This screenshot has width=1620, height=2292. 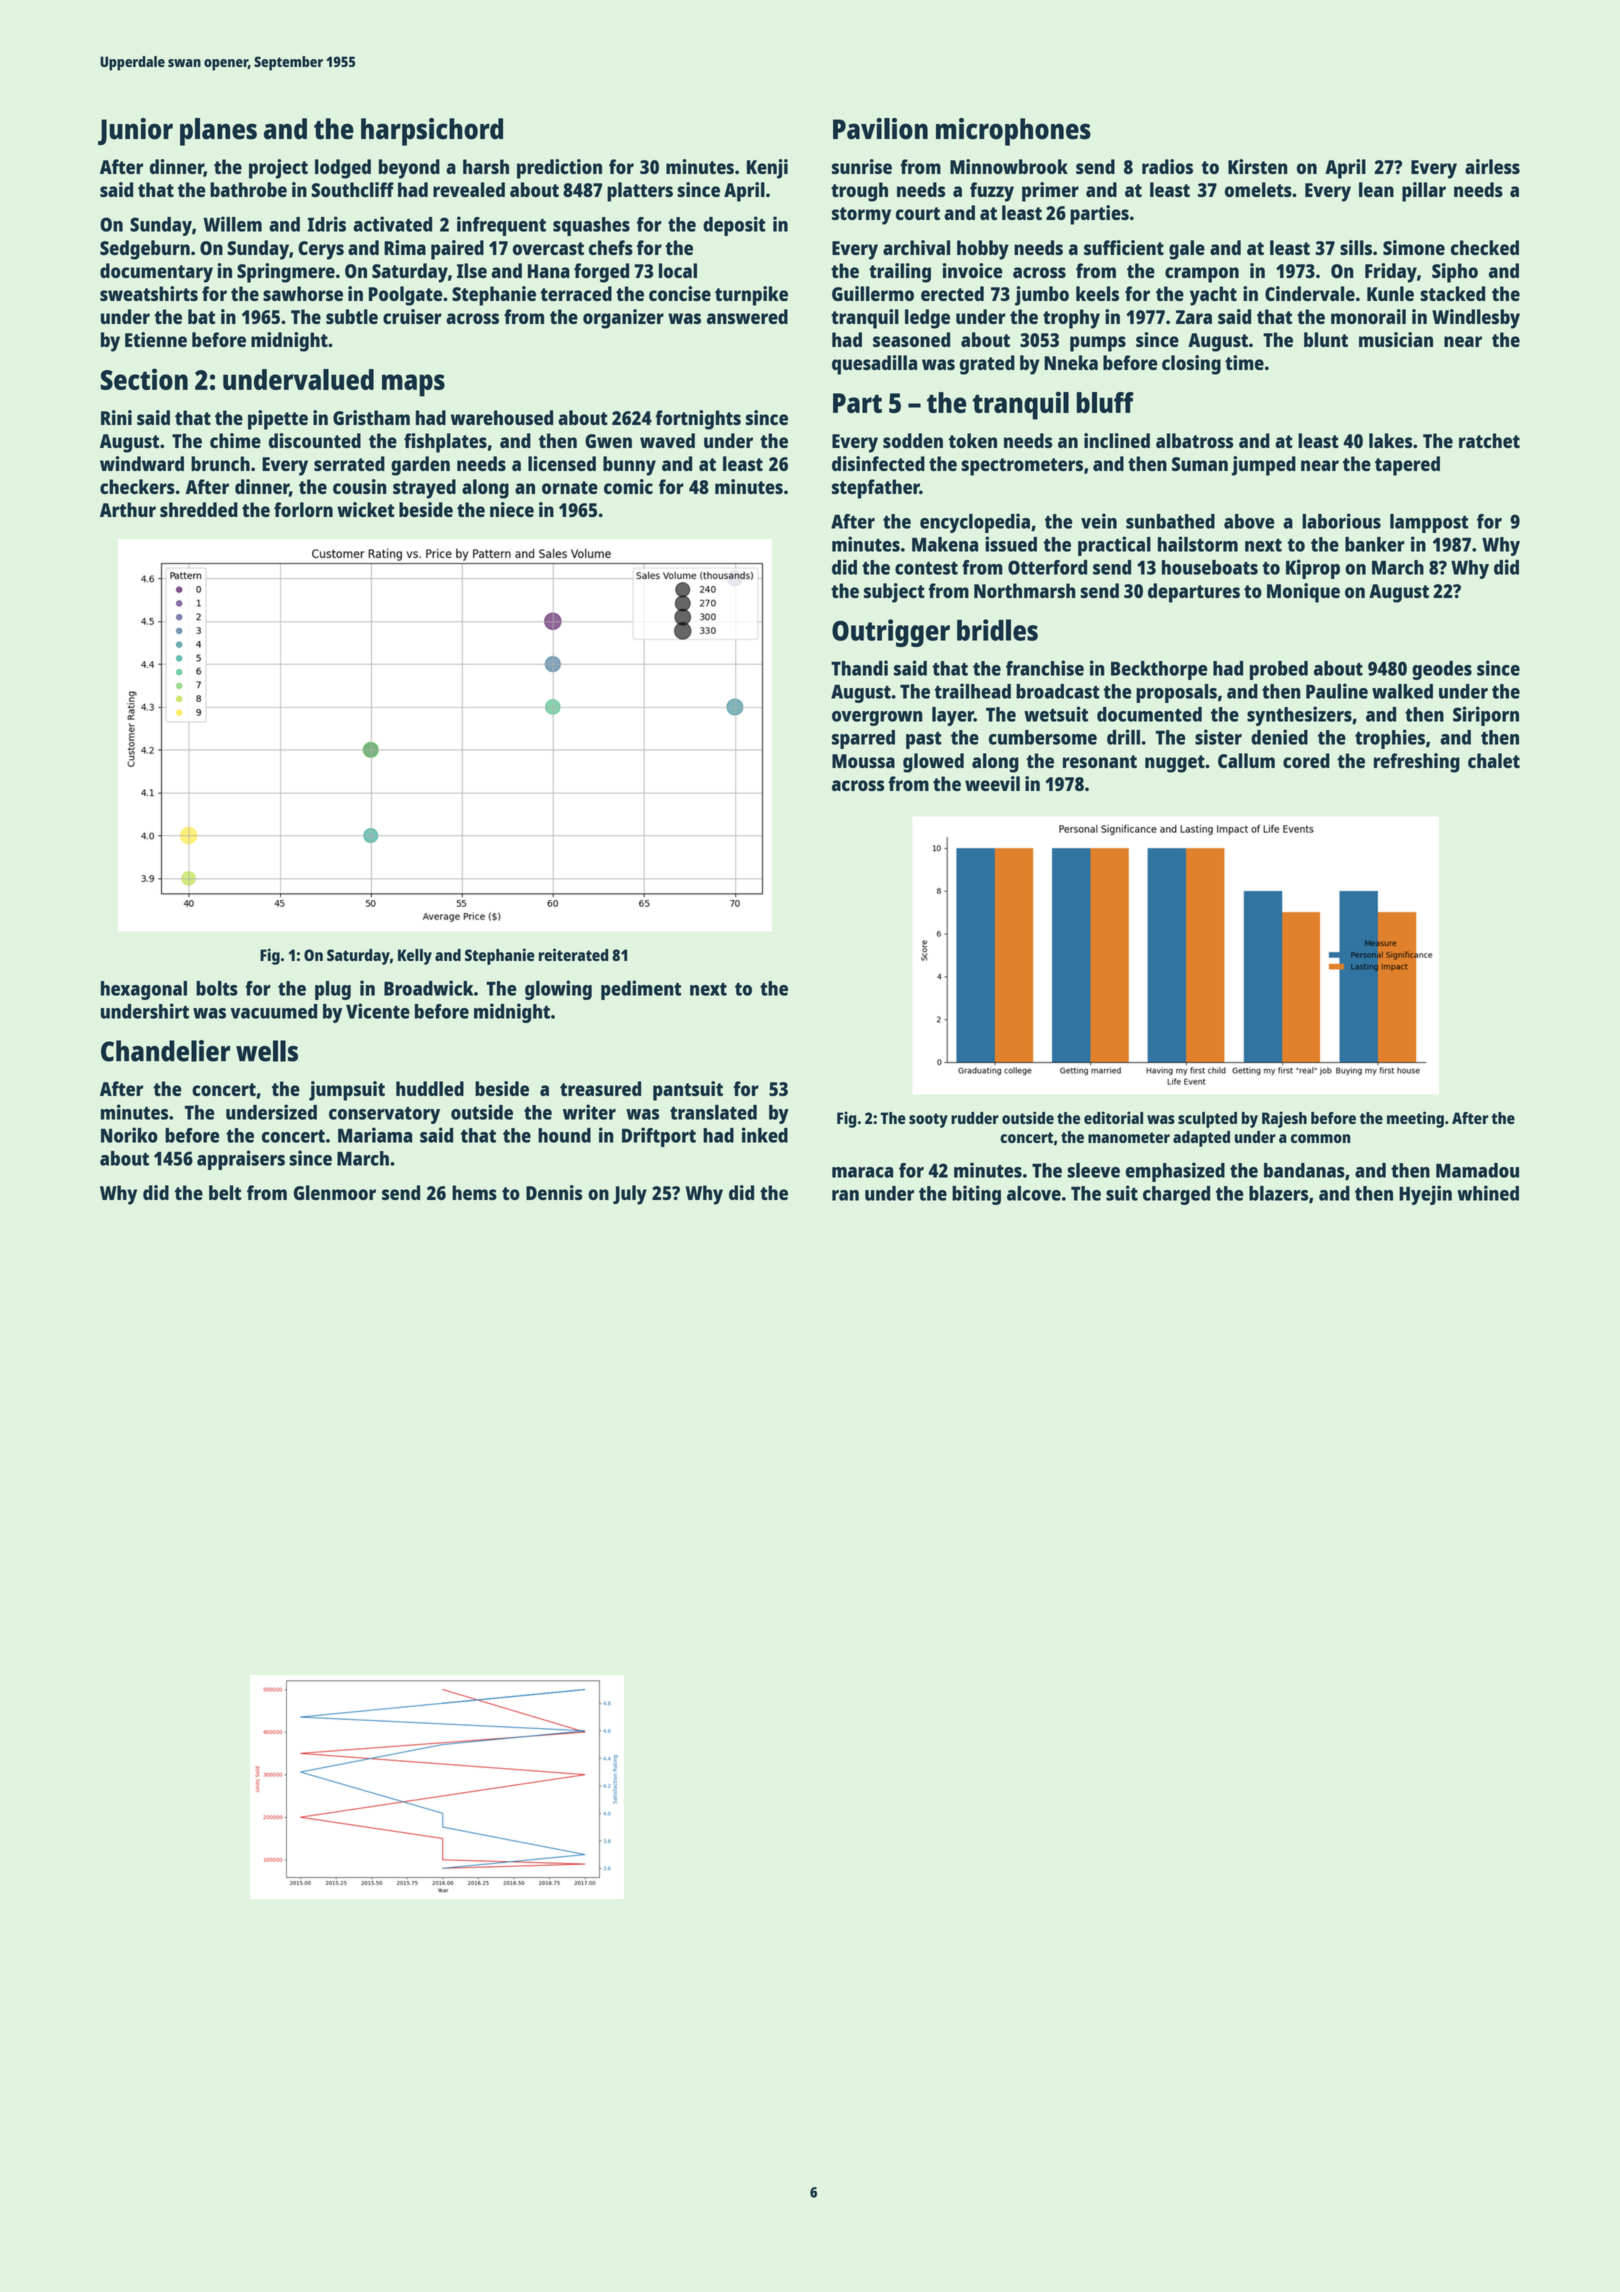 What do you see at coordinates (199, 509) in the screenshot?
I see `shredded` at bounding box center [199, 509].
